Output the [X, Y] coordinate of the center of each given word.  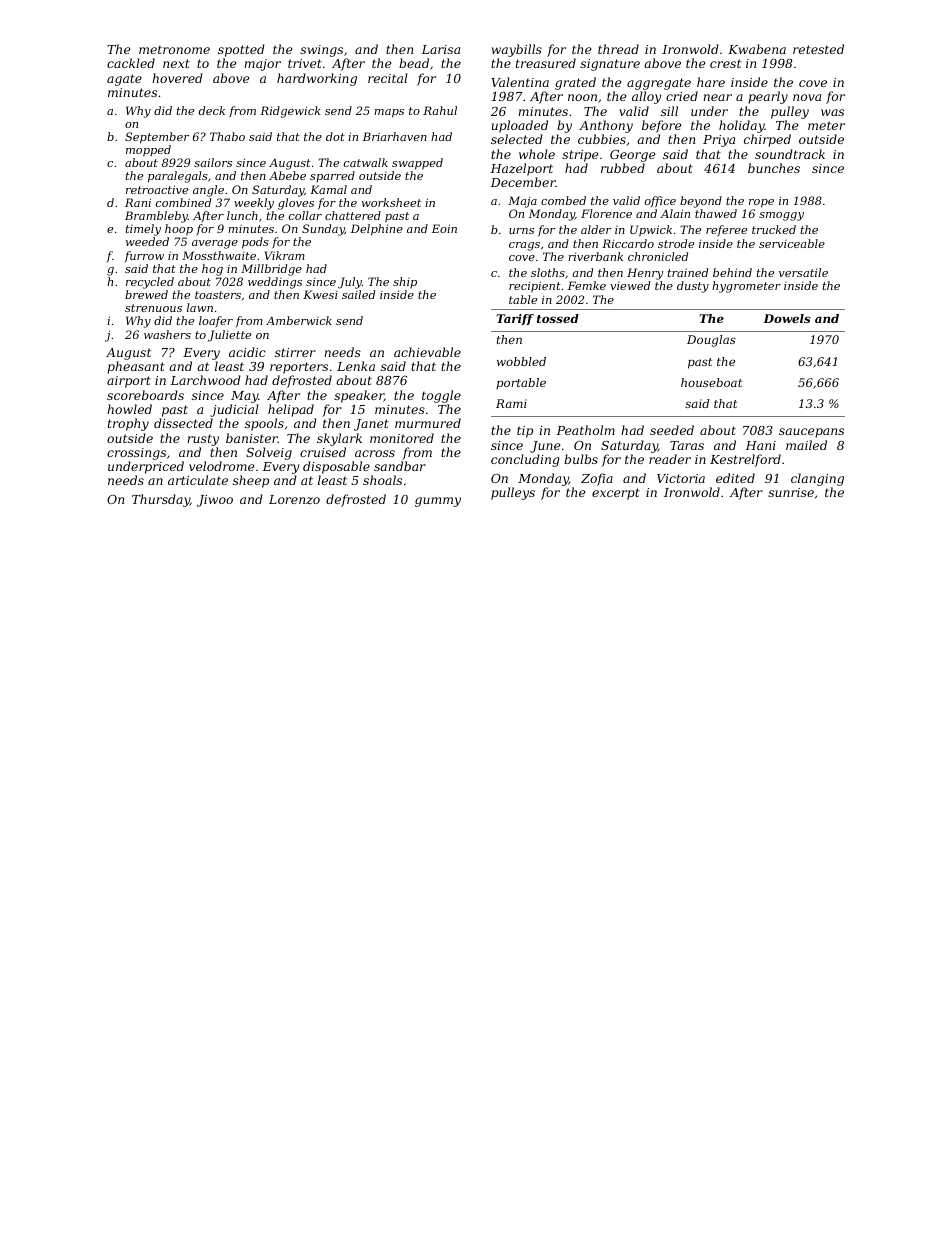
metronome [174, 49]
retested [818, 49]
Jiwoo [215, 501]
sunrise [791, 492]
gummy [438, 502]
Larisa [440, 49]
